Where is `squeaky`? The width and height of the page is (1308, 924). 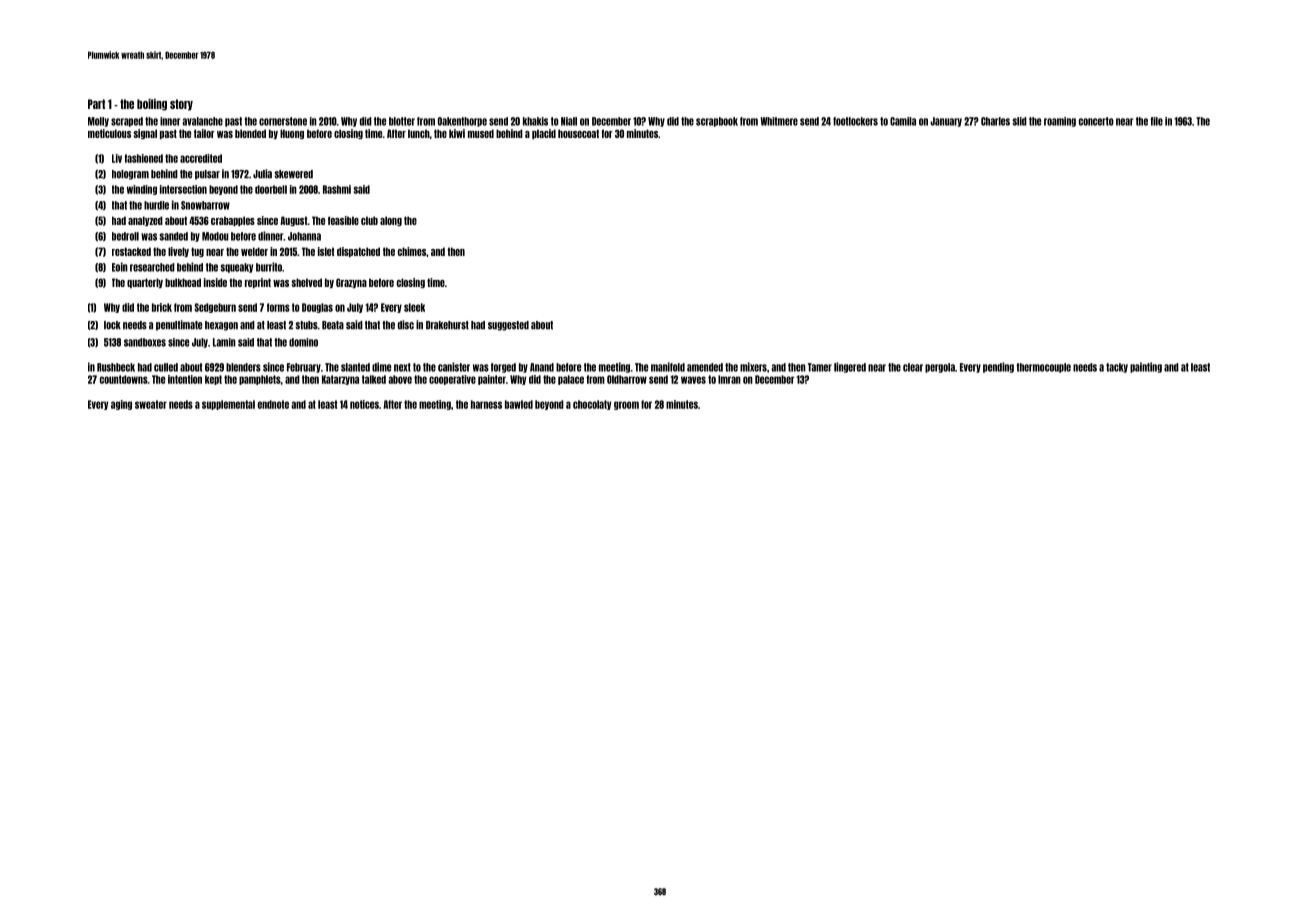 squeaky is located at coordinates (236, 268).
